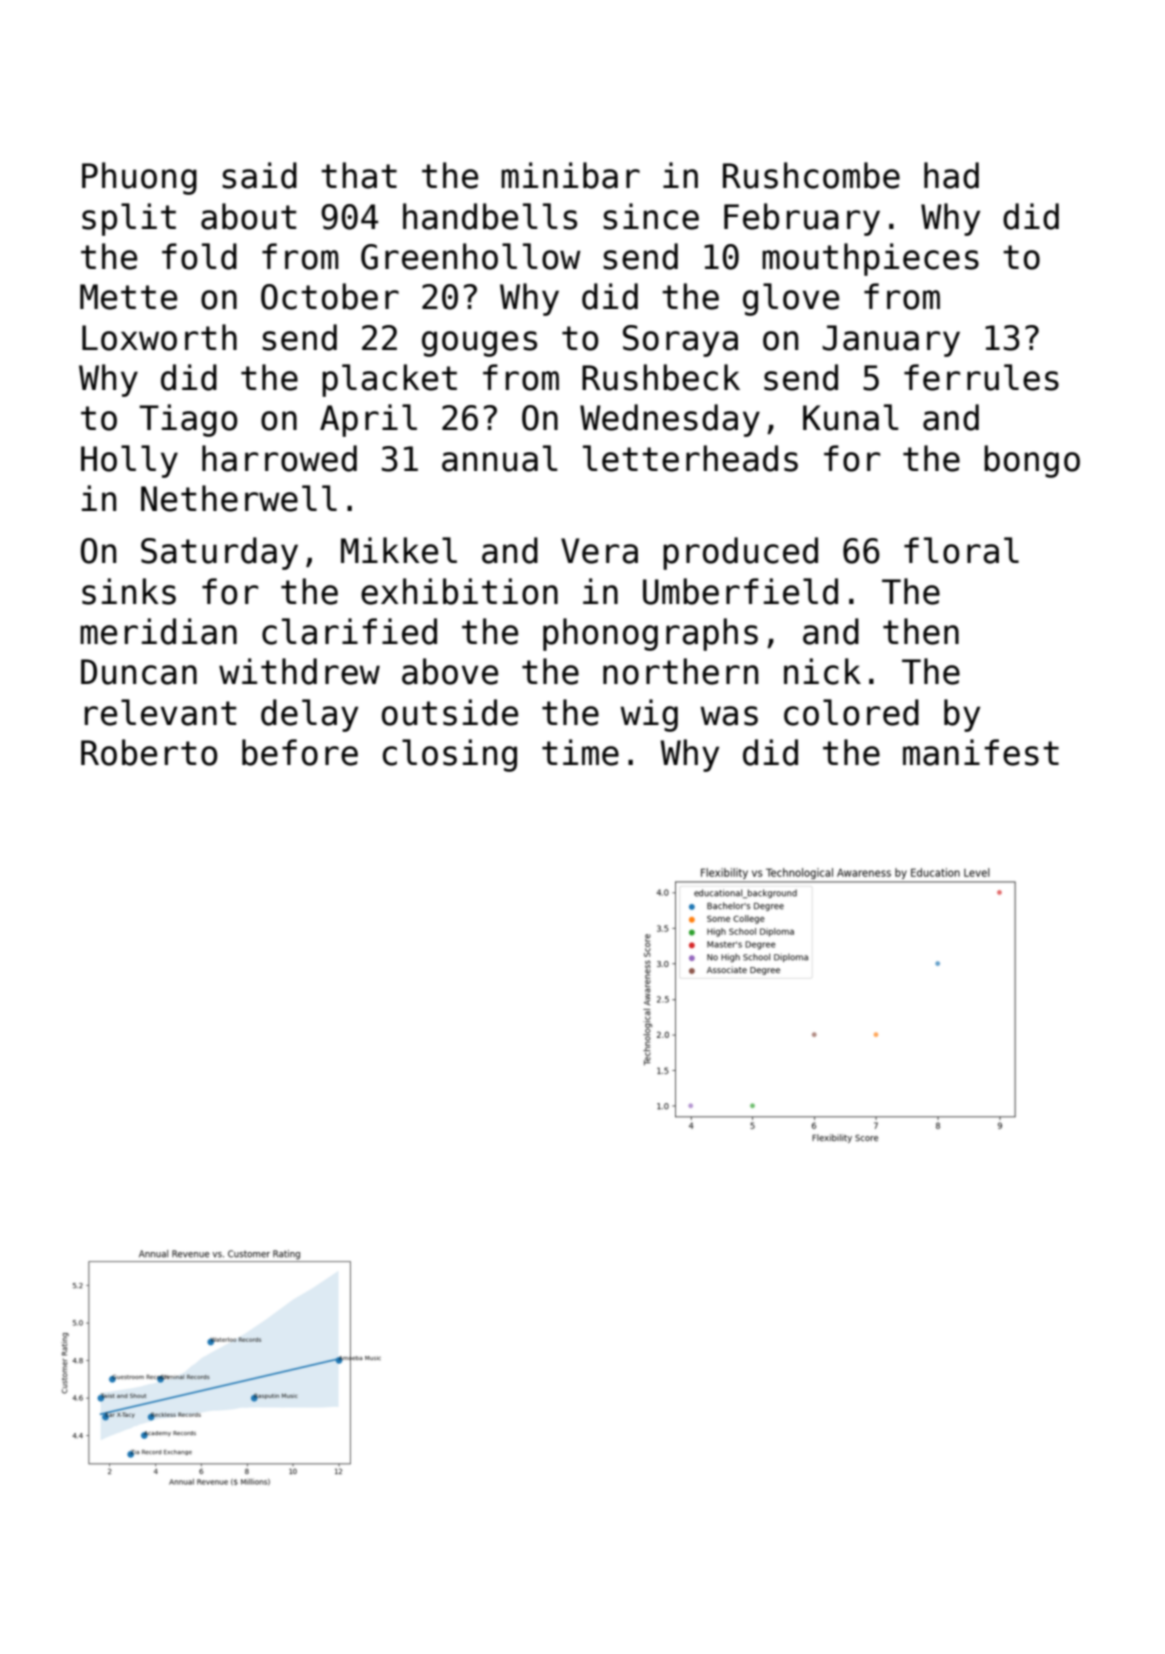 The height and width of the screenshot is (1654, 1165). What do you see at coordinates (921, 631) in the screenshot?
I see `then` at bounding box center [921, 631].
